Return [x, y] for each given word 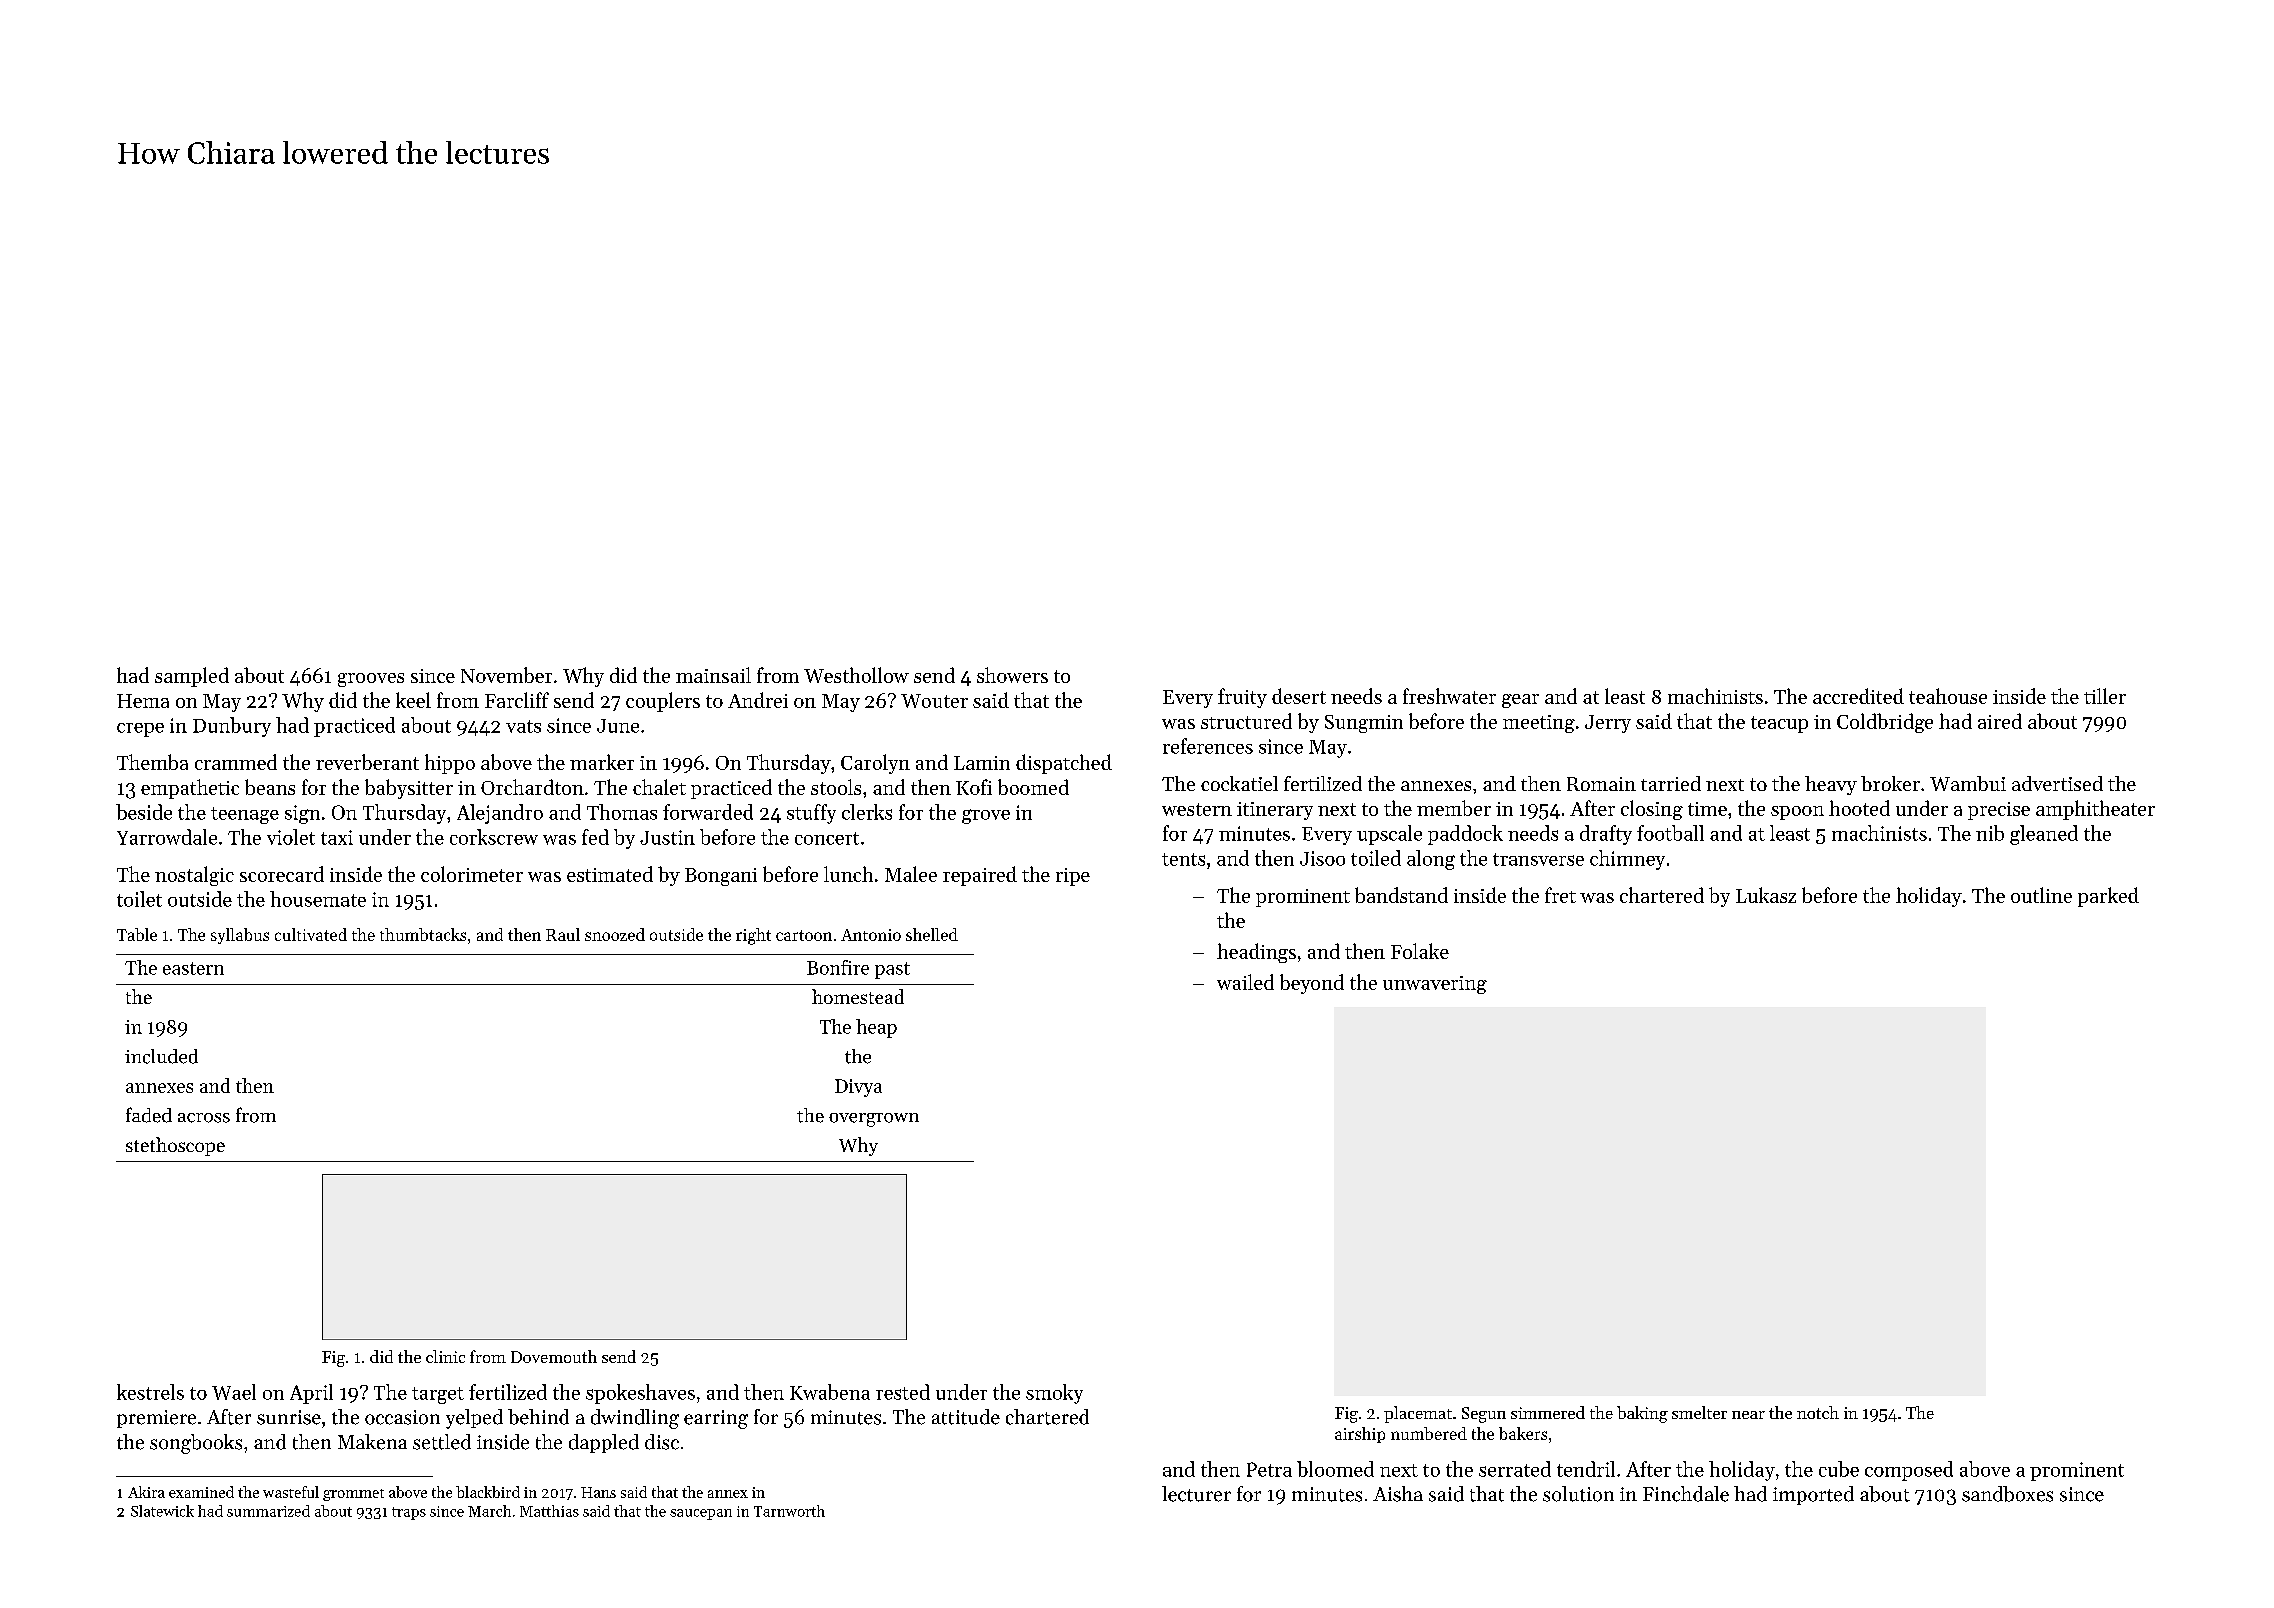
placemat [1418, 1414]
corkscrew [494, 837]
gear [1520, 701]
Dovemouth [554, 1356]
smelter [1699, 1412]
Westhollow [856, 675]
